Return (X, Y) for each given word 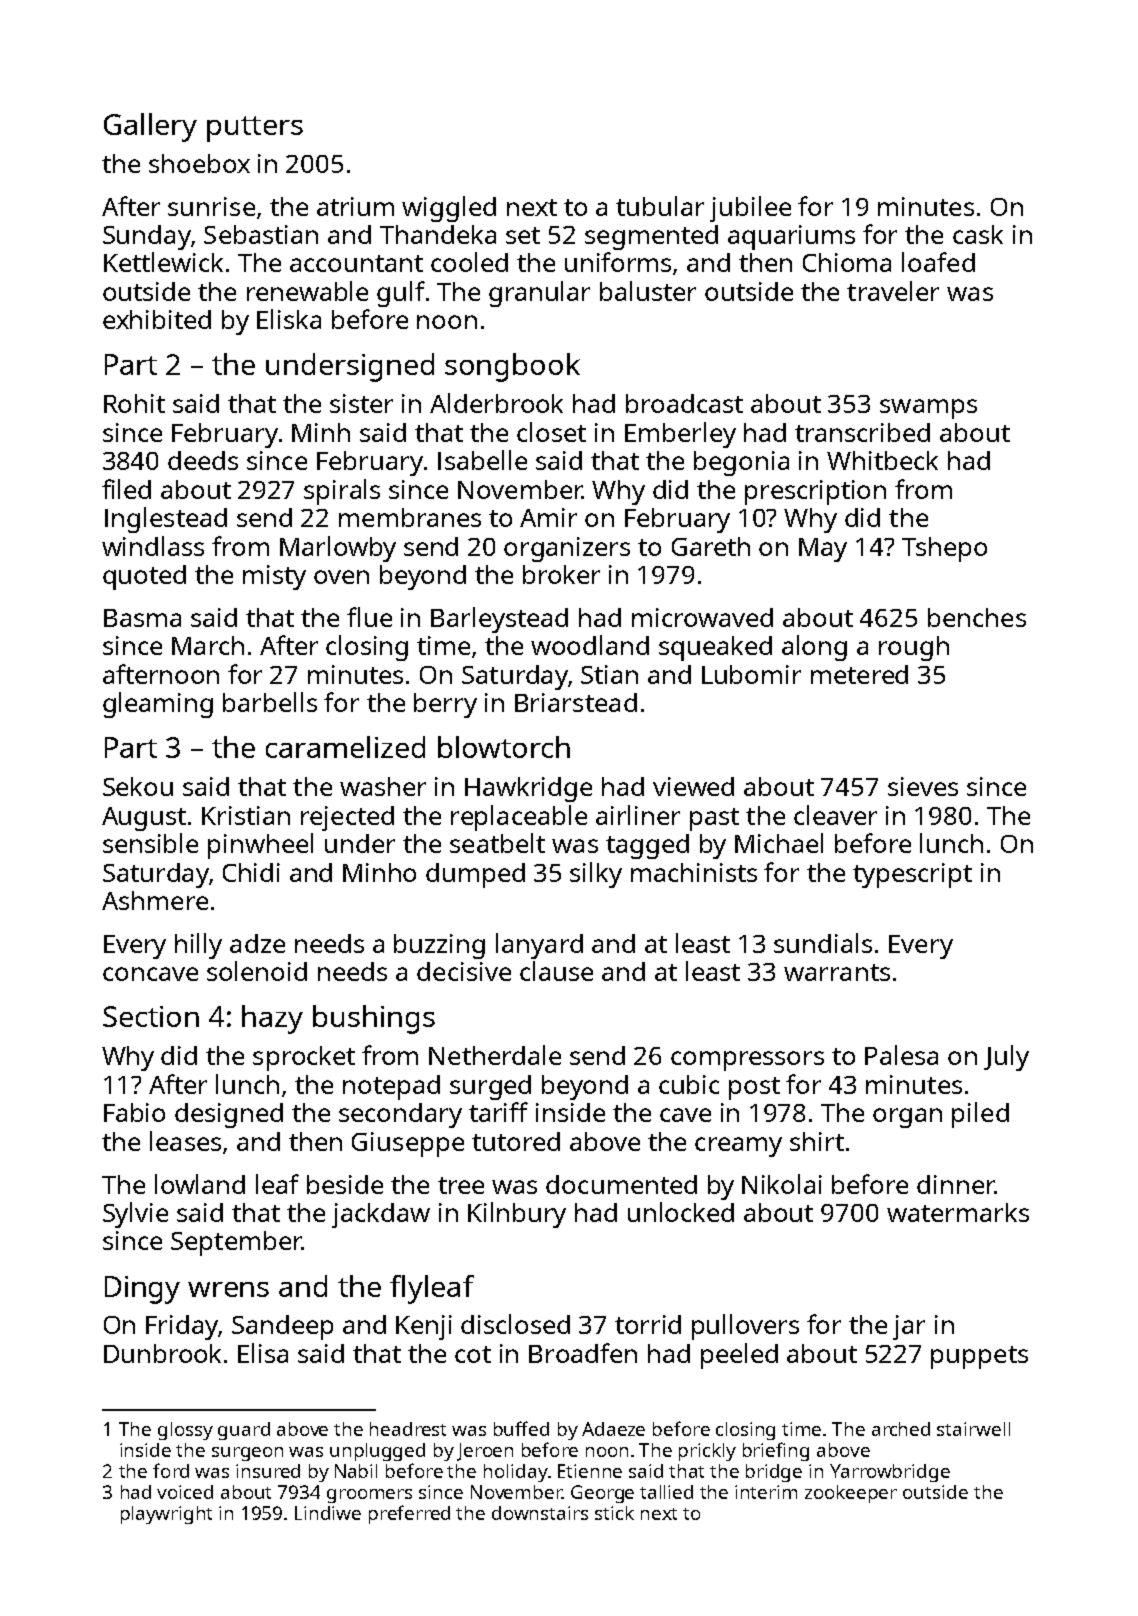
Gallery (150, 127)
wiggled (449, 209)
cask (978, 234)
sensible (150, 843)
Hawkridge (528, 789)
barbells (270, 702)
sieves (923, 786)
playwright (166, 1515)
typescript (912, 875)
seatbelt (497, 843)
